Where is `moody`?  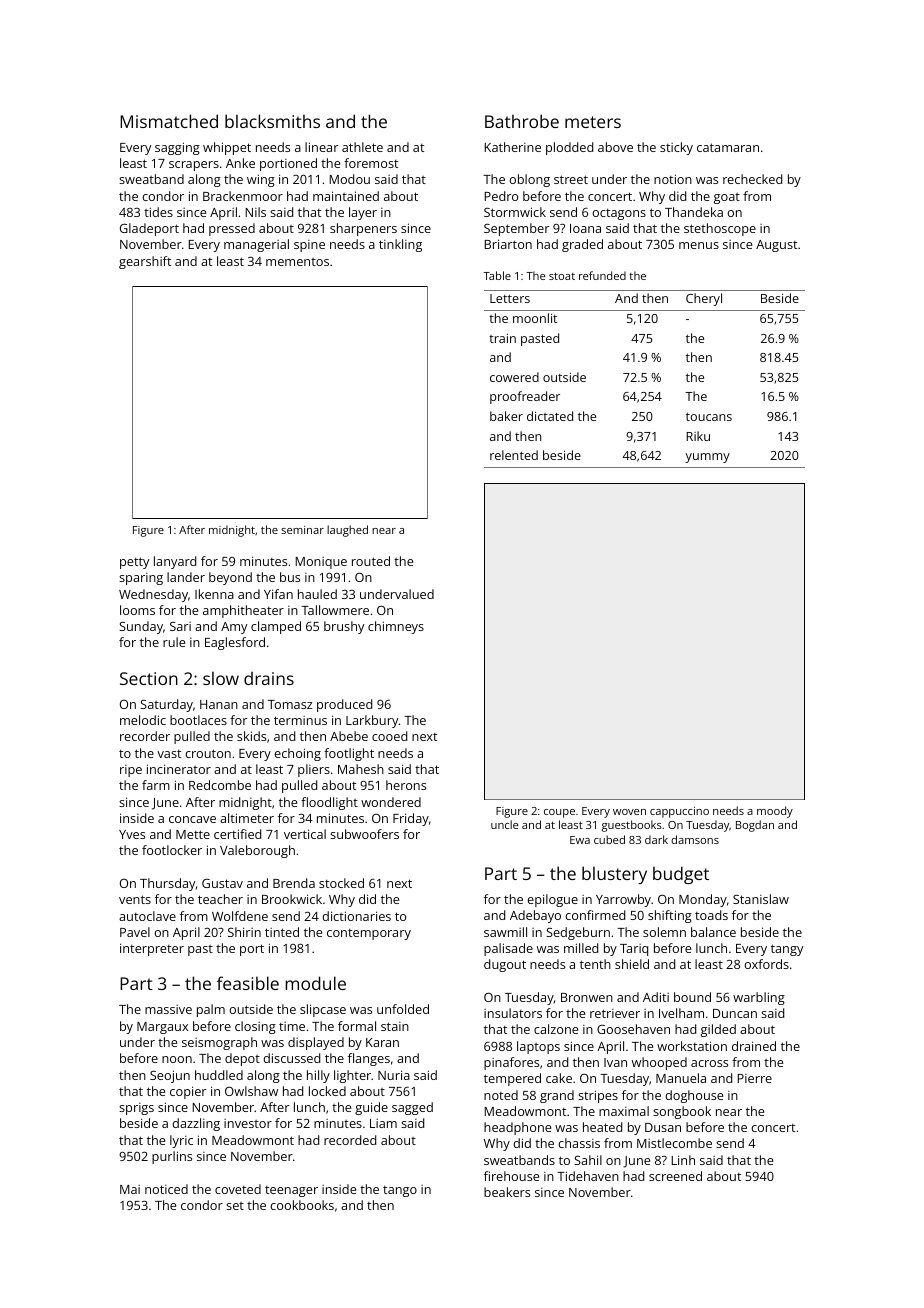
moody is located at coordinates (775, 812).
